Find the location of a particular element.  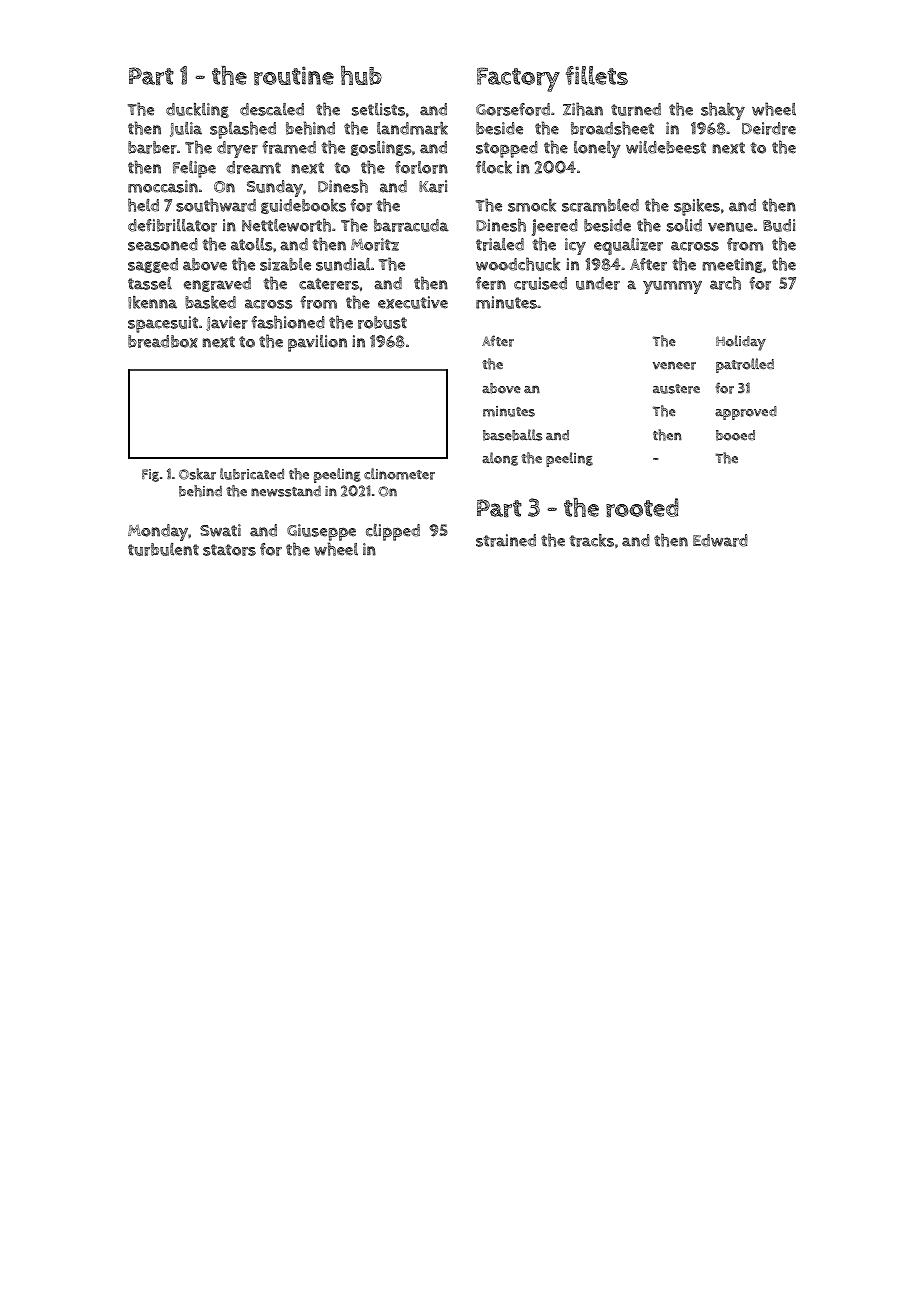

spikes is located at coordinates (697, 207).
